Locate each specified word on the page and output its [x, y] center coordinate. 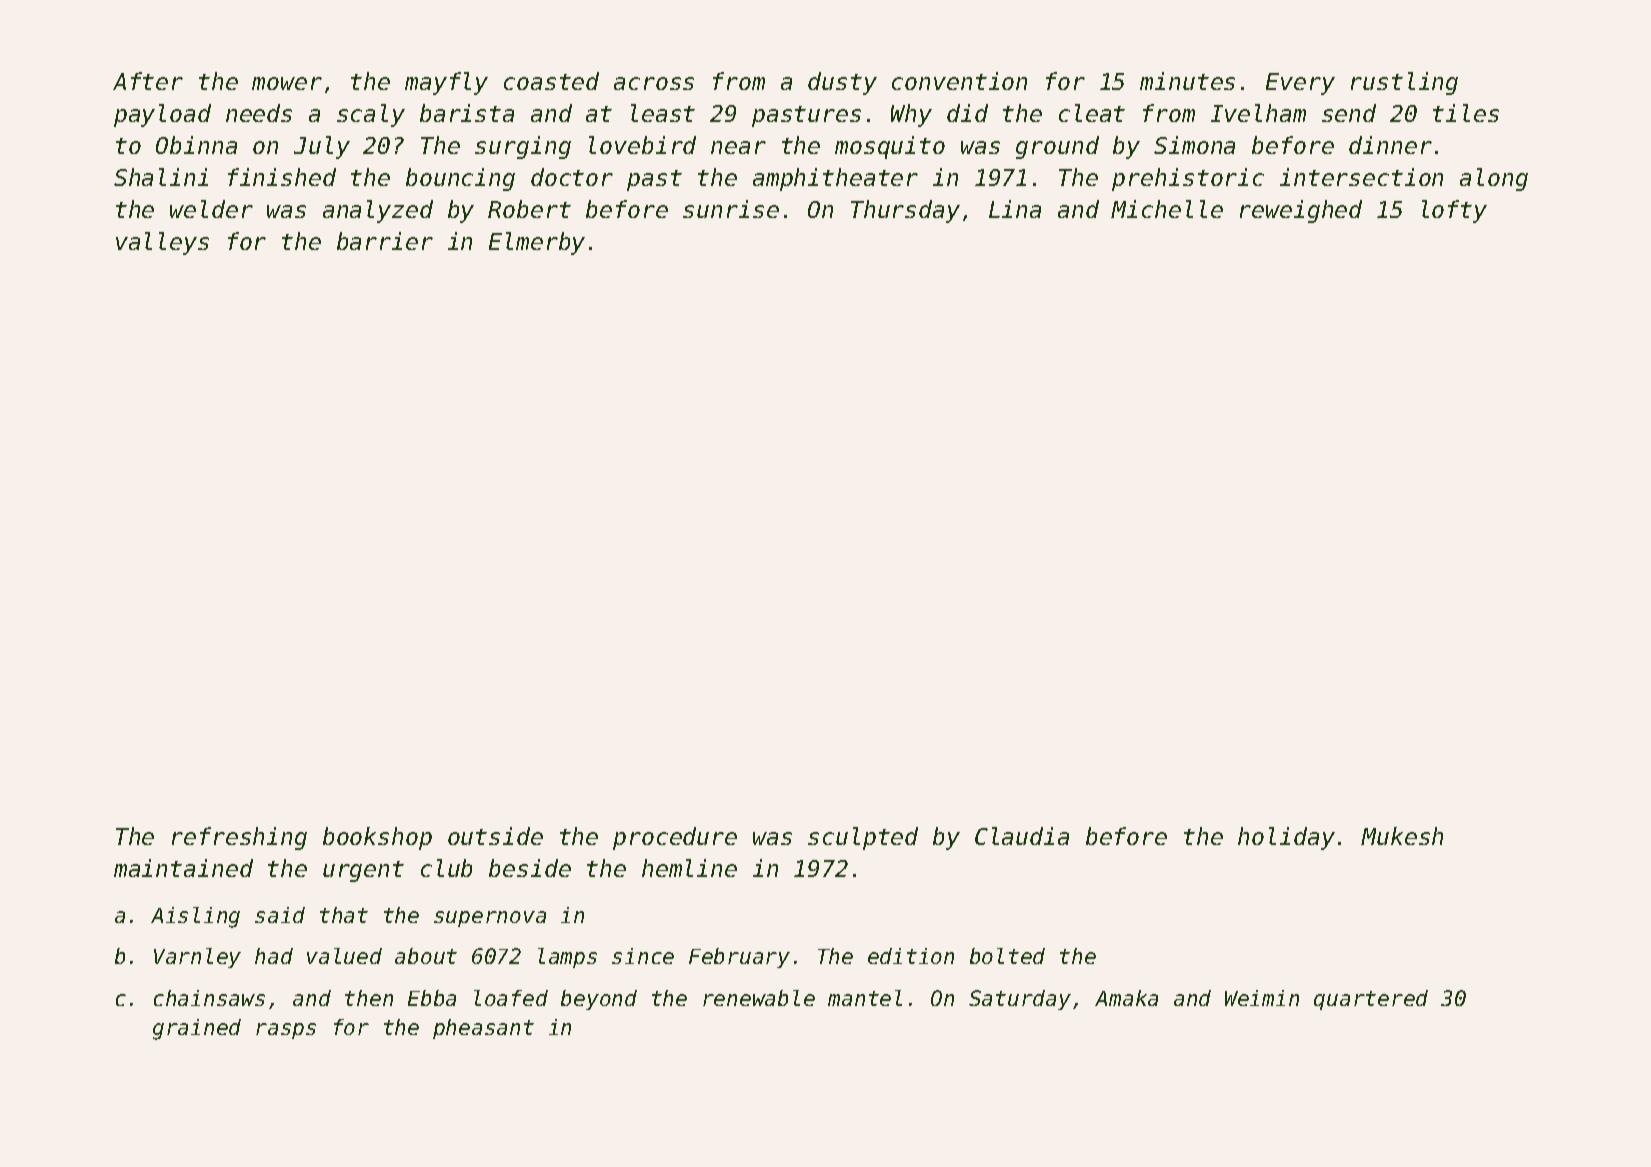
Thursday [905, 211]
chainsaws [209, 998]
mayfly [446, 83]
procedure [675, 838]
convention [959, 81]
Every [1300, 84]
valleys [162, 243]
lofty [1454, 211]
